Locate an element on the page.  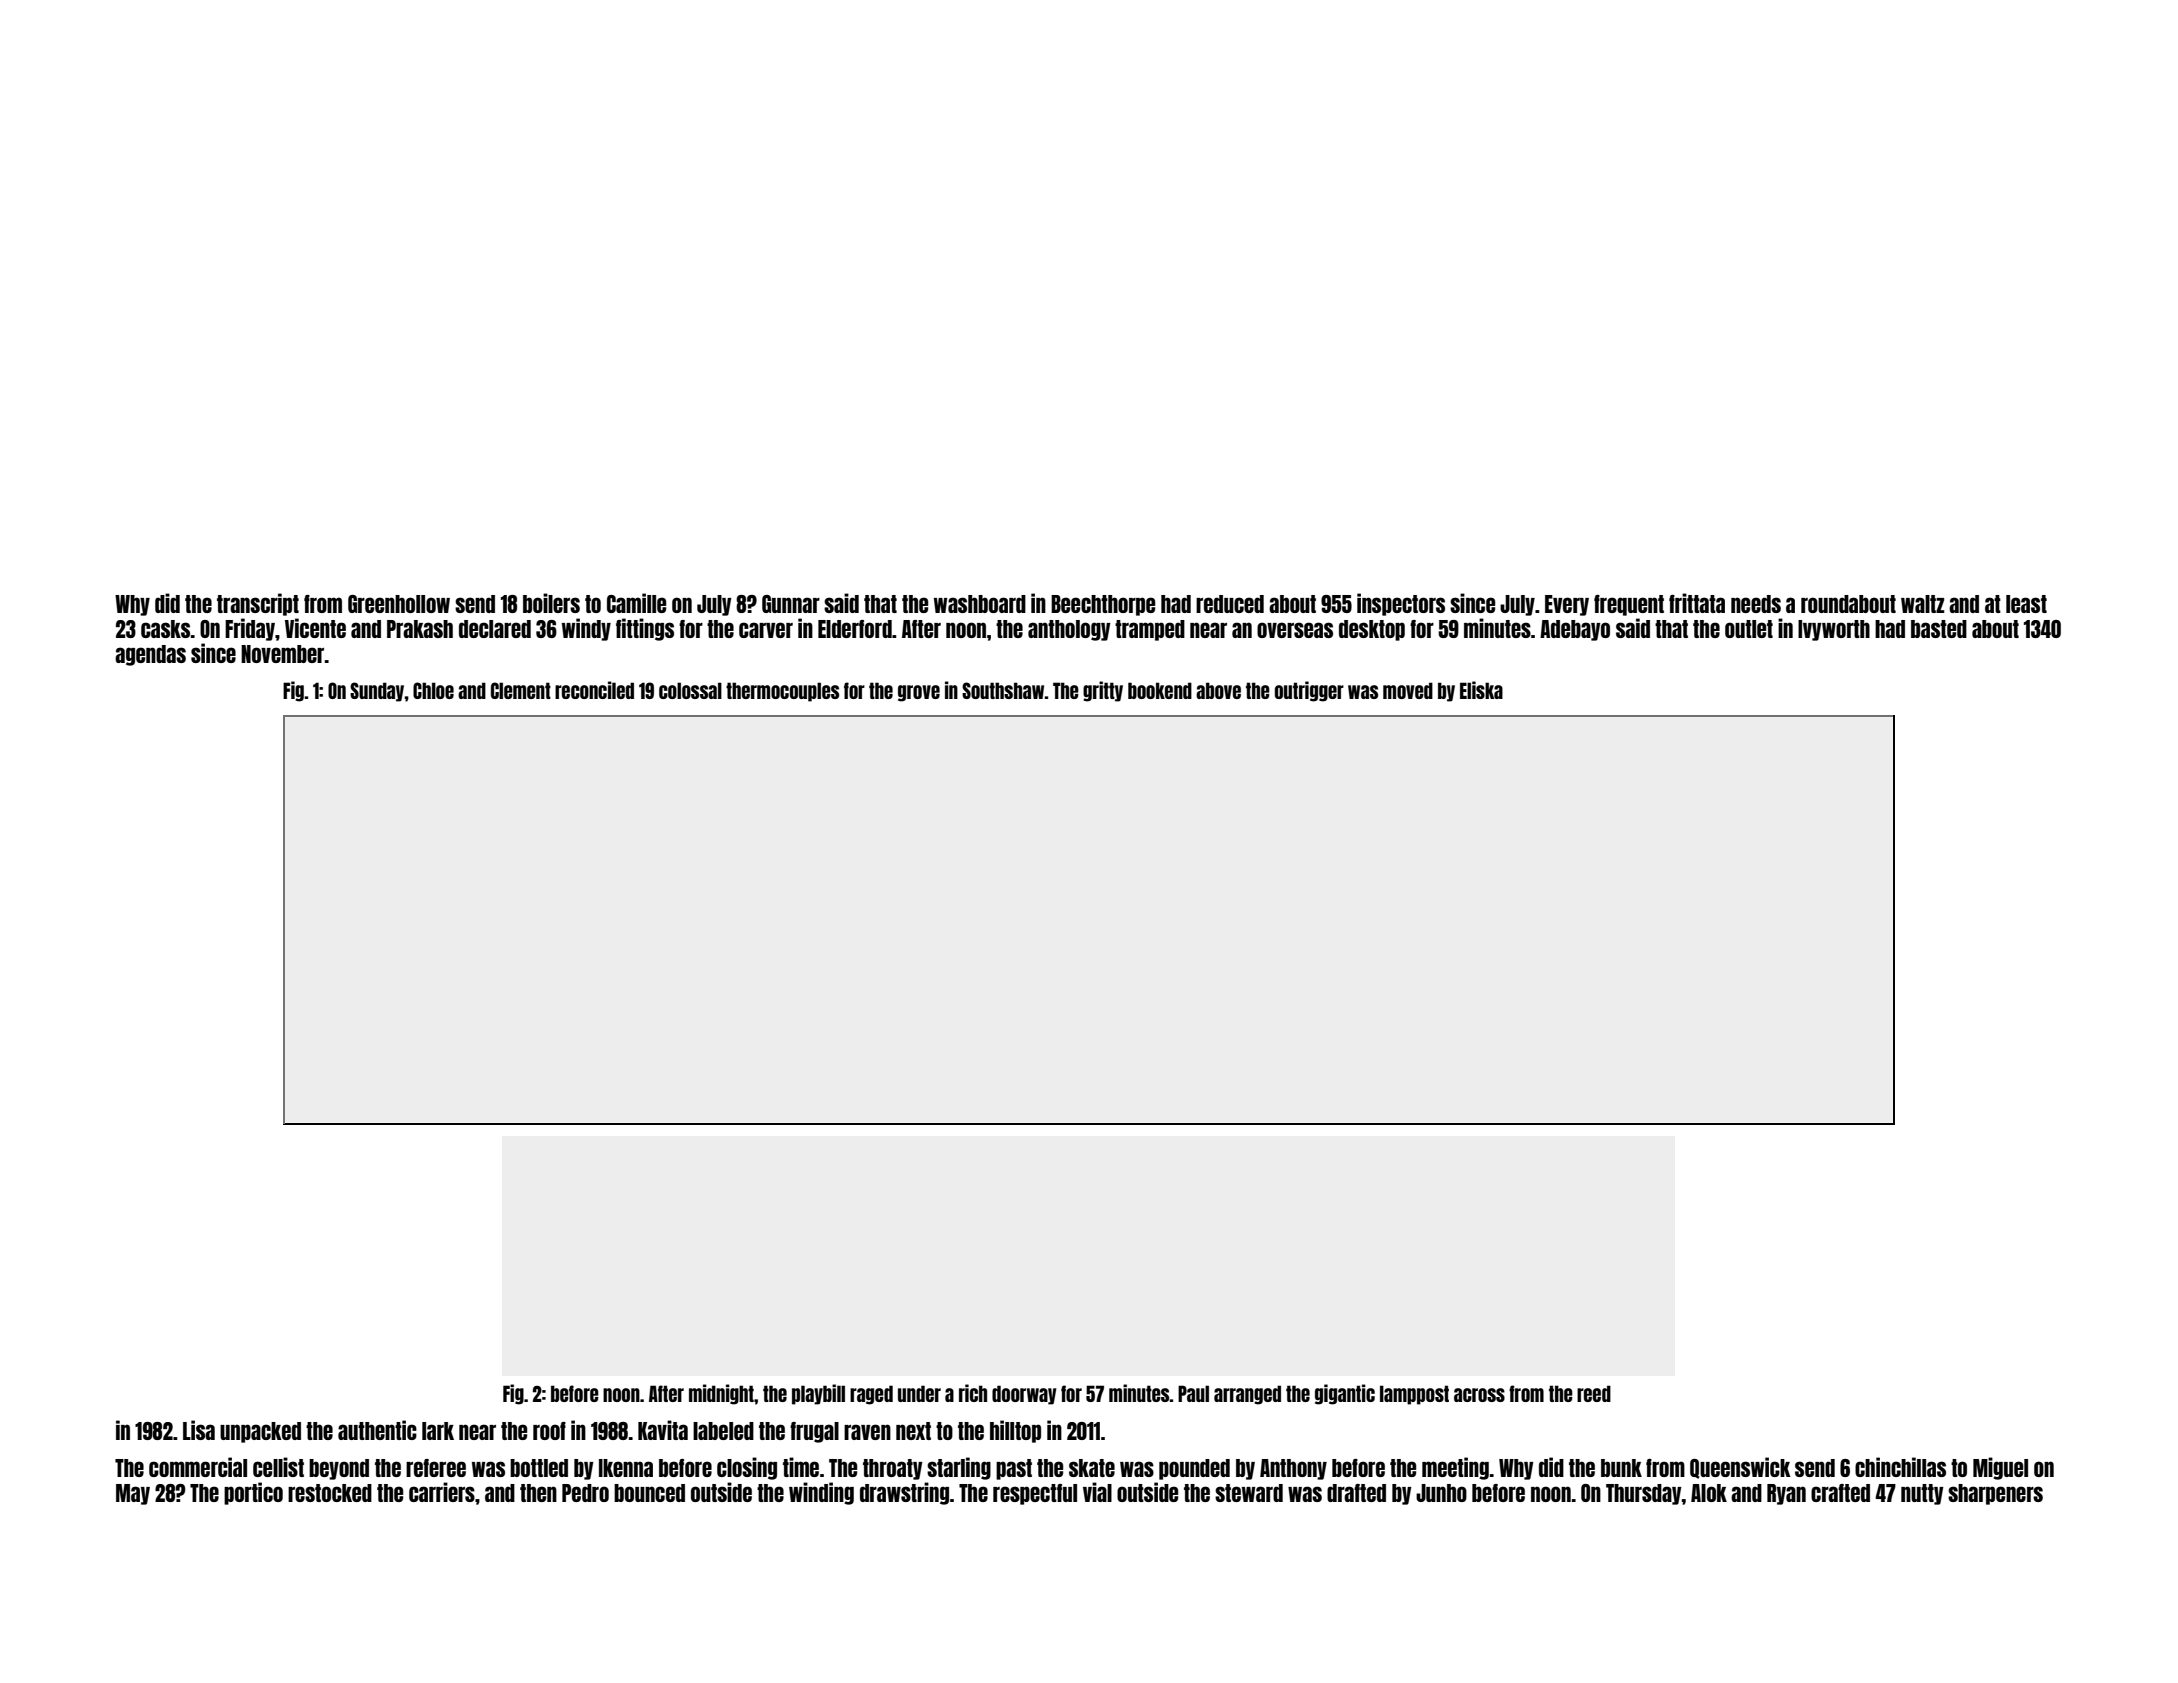
raged is located at coordinates (871, 1395).
